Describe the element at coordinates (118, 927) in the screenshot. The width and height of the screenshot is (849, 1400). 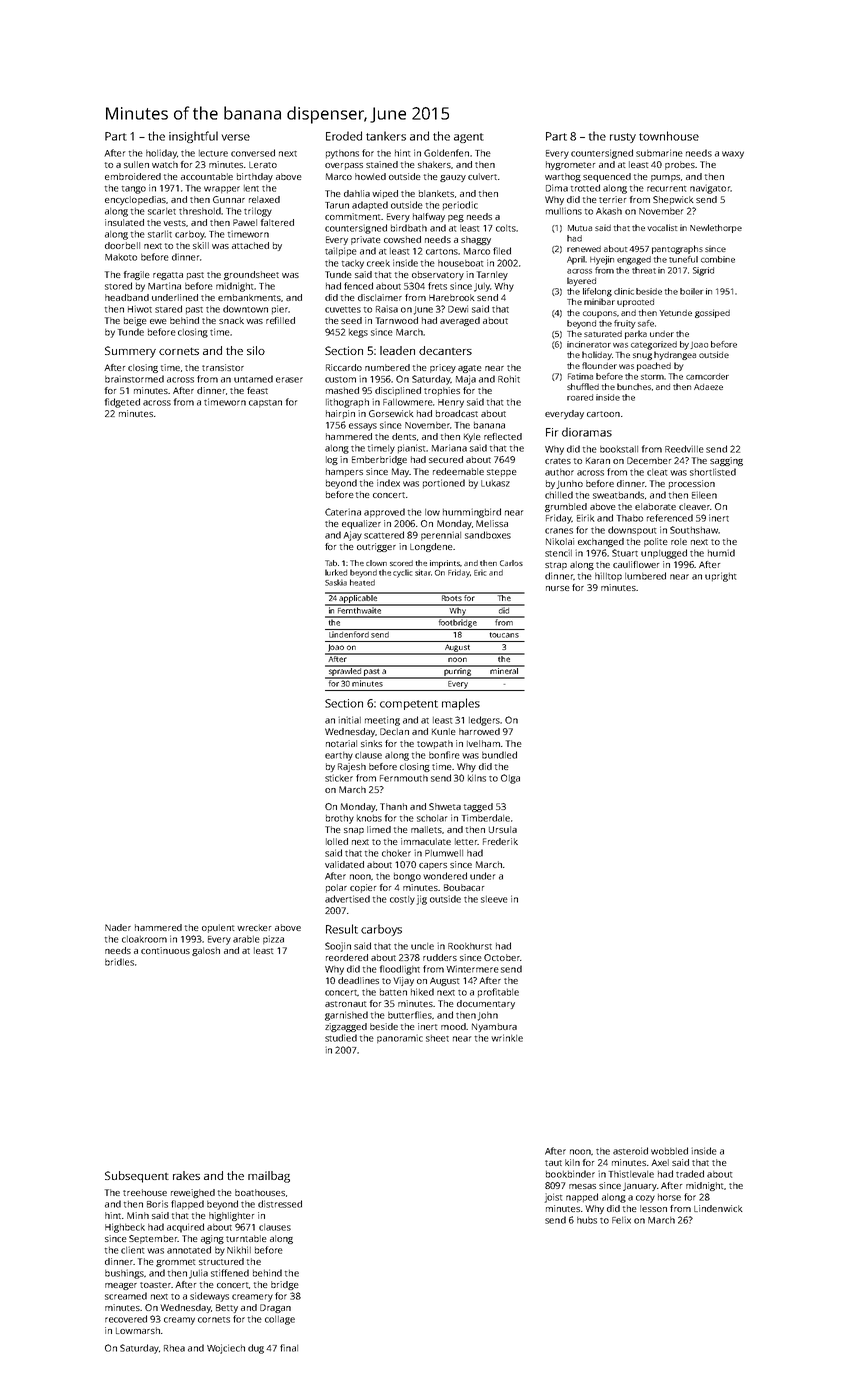
I see `Nader` at that location.
